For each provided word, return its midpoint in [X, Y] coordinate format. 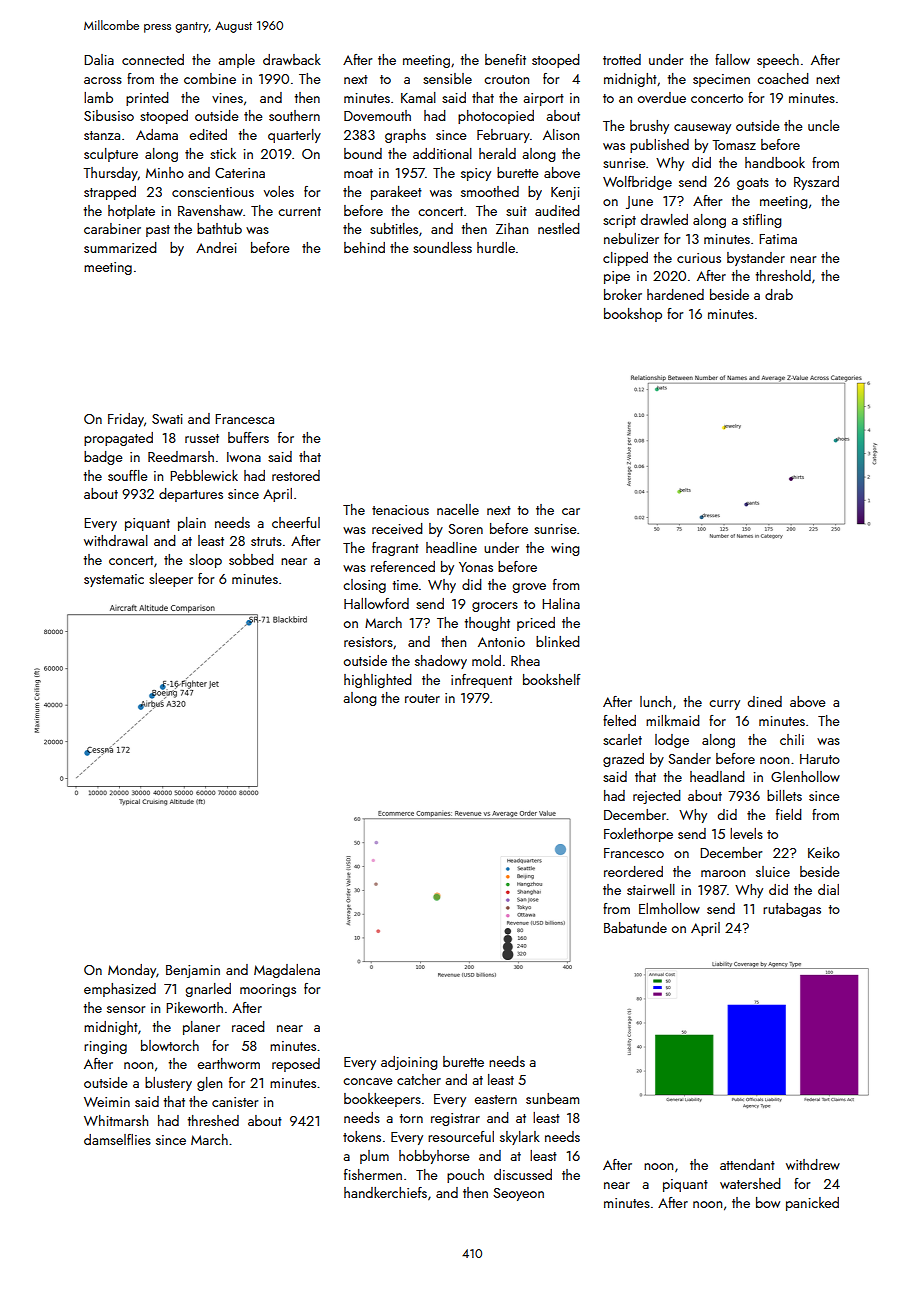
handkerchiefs [385, 1192]
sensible [447, 78]
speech [778, 61]
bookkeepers [382, 1100]
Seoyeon [518, 1194]
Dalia [99, 59]
